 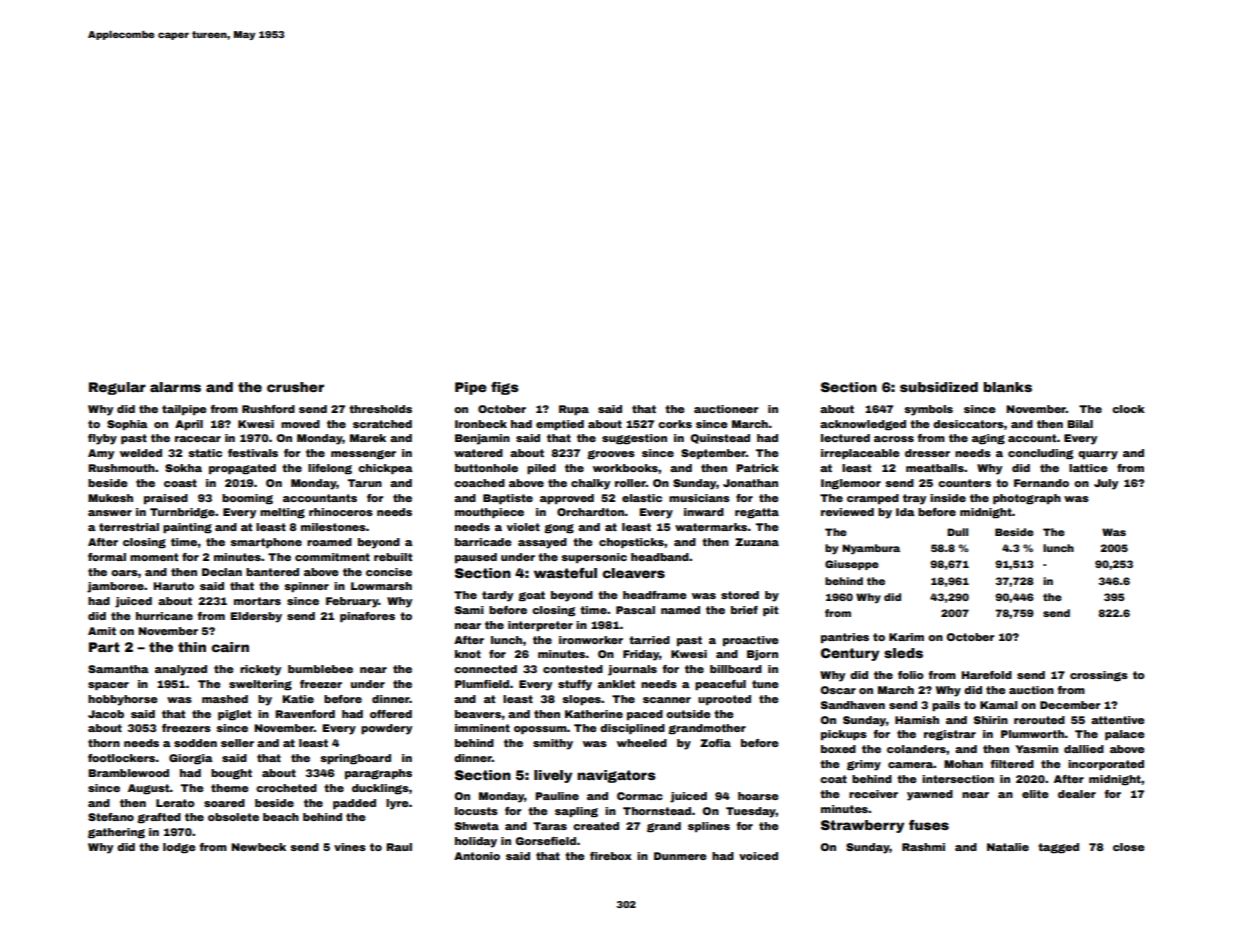 What do you see at coordinates (1128, 409) in the document?
I see `clock` at bounding box center [1128, 409].
